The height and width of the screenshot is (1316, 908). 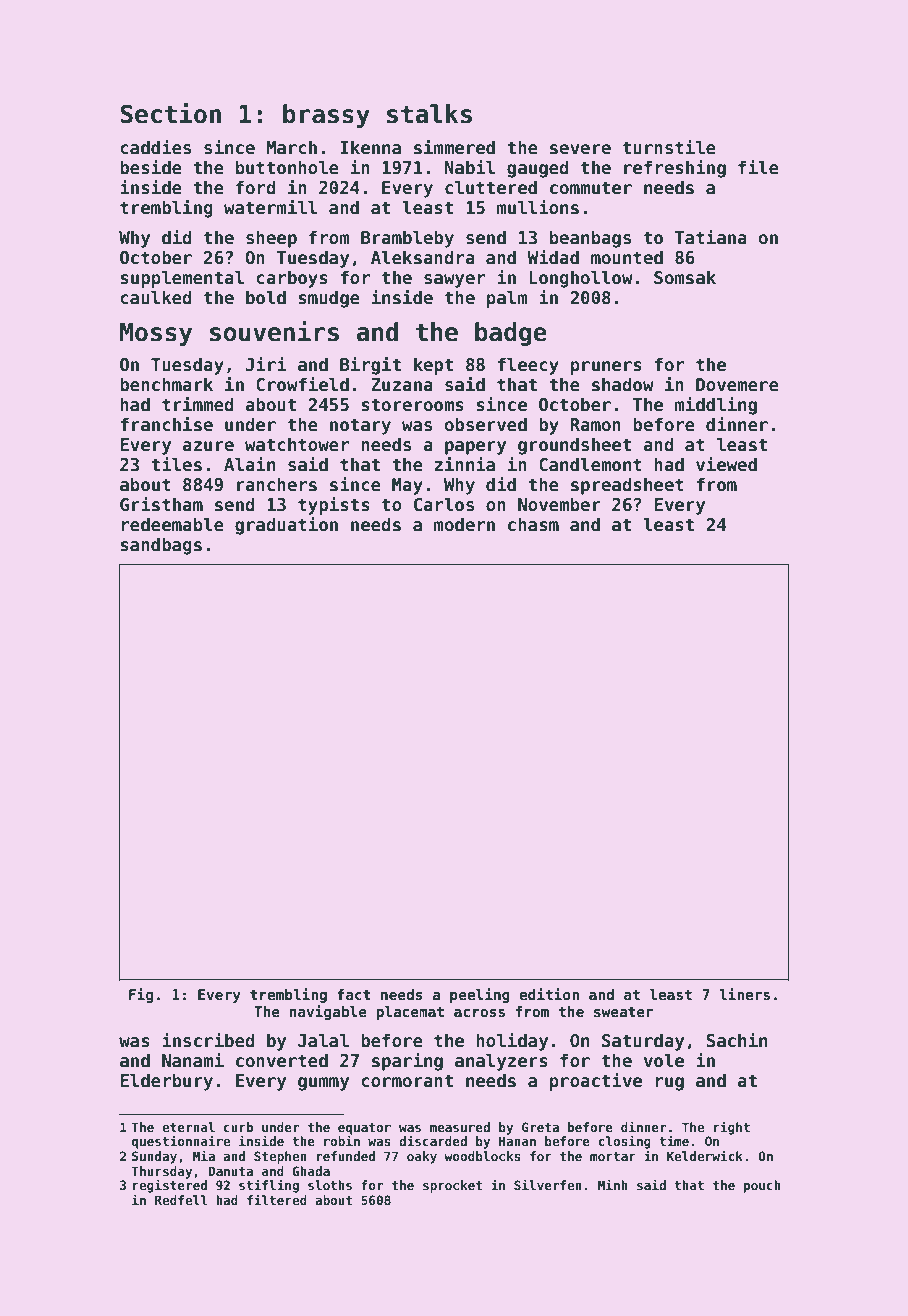 What do you see at coordinates (271, 239) in the screenshot?
I see `sheep` at bounding box center [271, 239].
